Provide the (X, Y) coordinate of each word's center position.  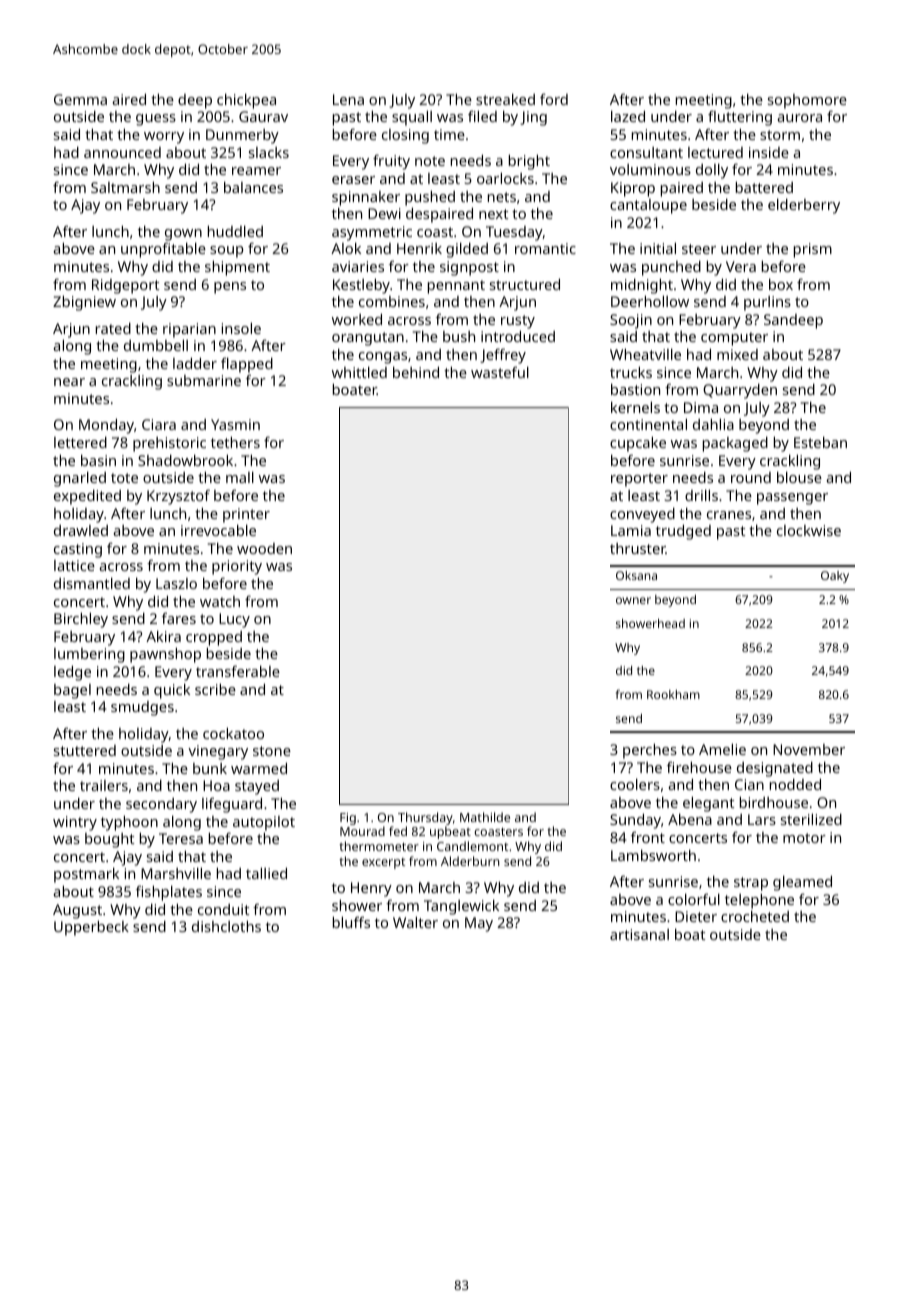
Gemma (80, 99)
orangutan (368, 339)
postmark (86, 875)
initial (658, 248)
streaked (505, 99)
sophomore (807, 101)
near (69, 382)
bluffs (351, 922)
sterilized (811, 819)
